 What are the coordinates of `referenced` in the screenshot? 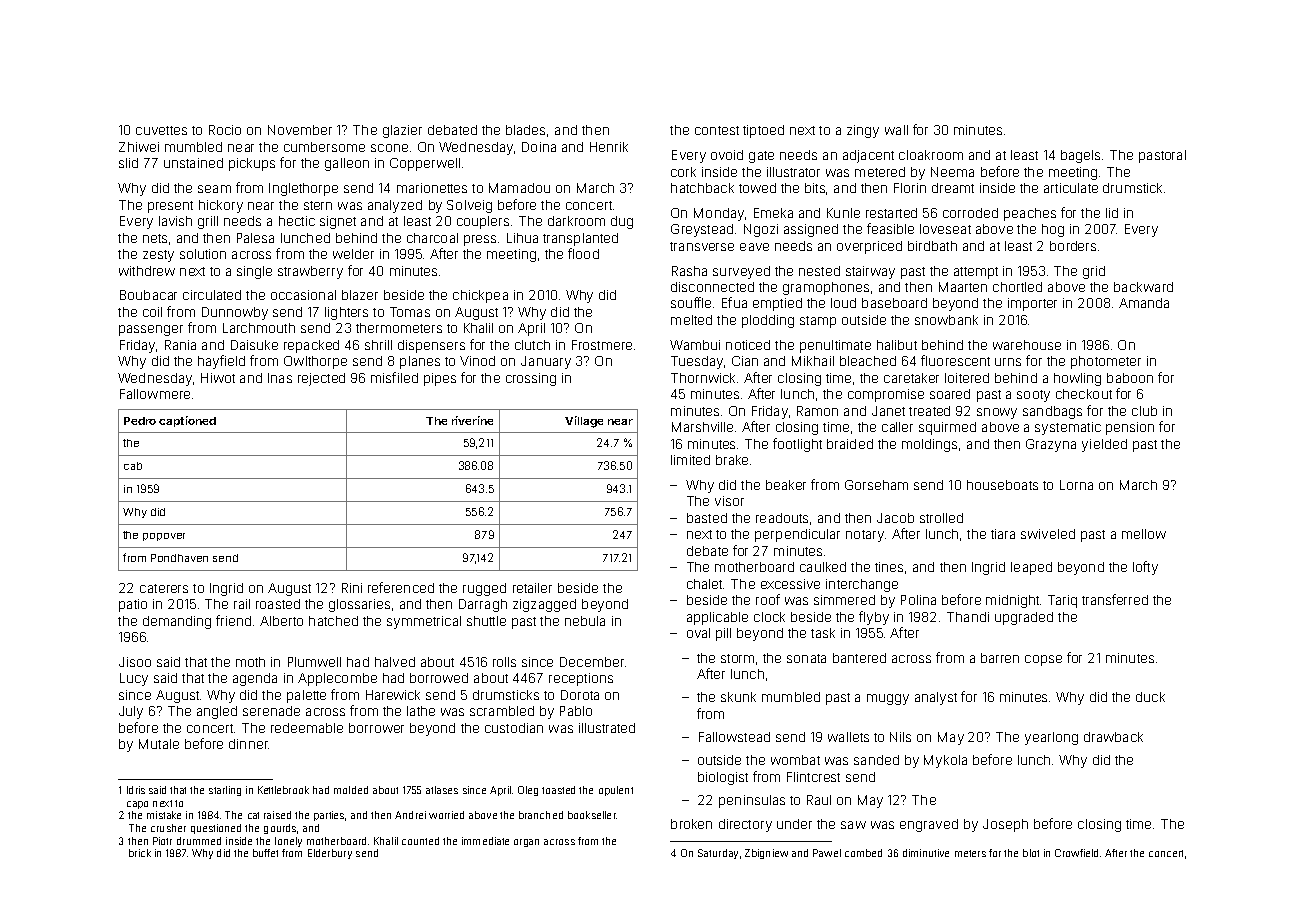 It's located at (401, 587).
